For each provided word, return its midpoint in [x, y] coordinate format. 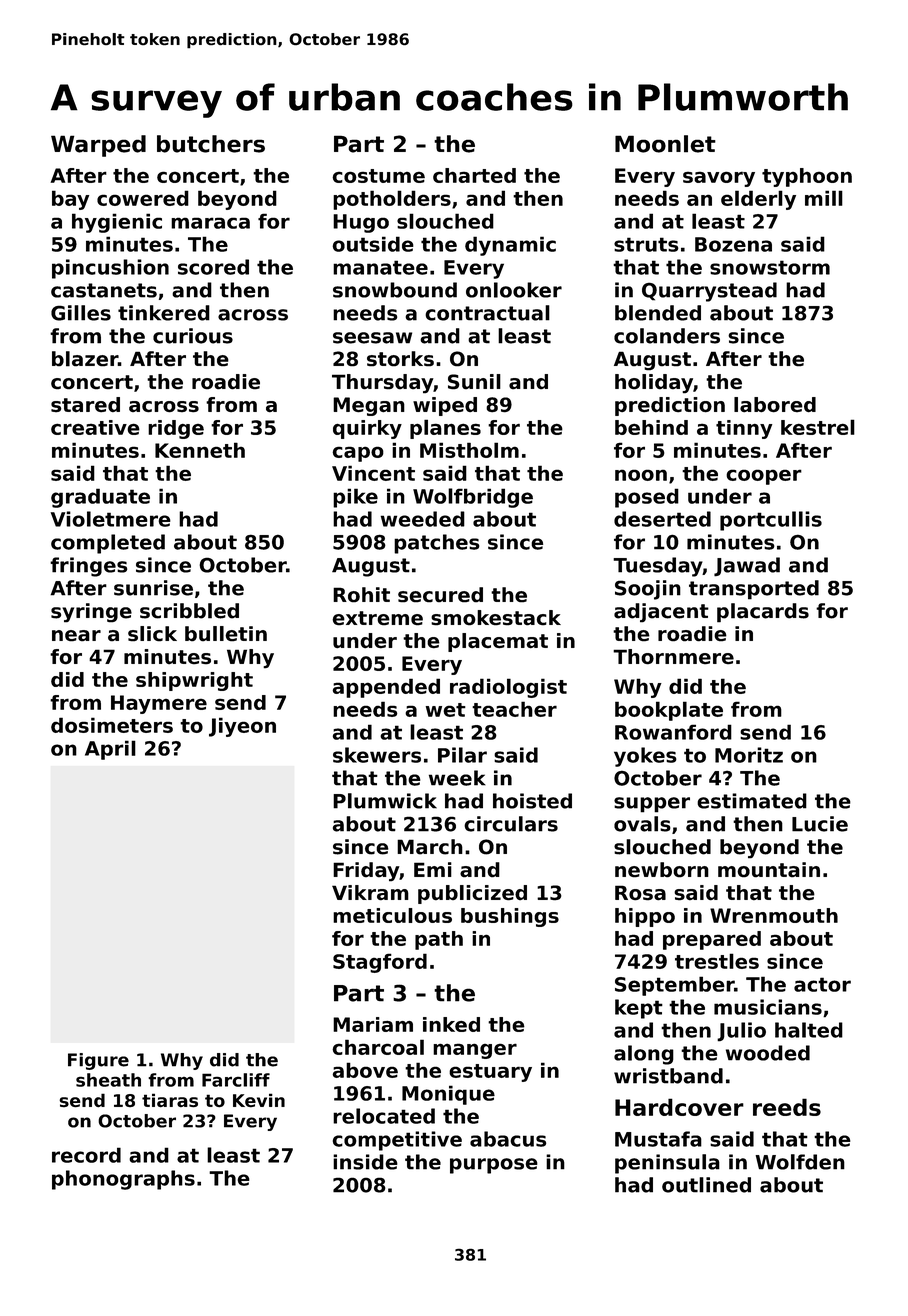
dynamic [510, 246]
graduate [100, 498]
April [110, 750]
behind [651, 427]
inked [451, 1024]
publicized [472, 894]
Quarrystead [709, 292]
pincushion [110, 269]
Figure [98, 1061]
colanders [667, 336]
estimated [752, 801]
